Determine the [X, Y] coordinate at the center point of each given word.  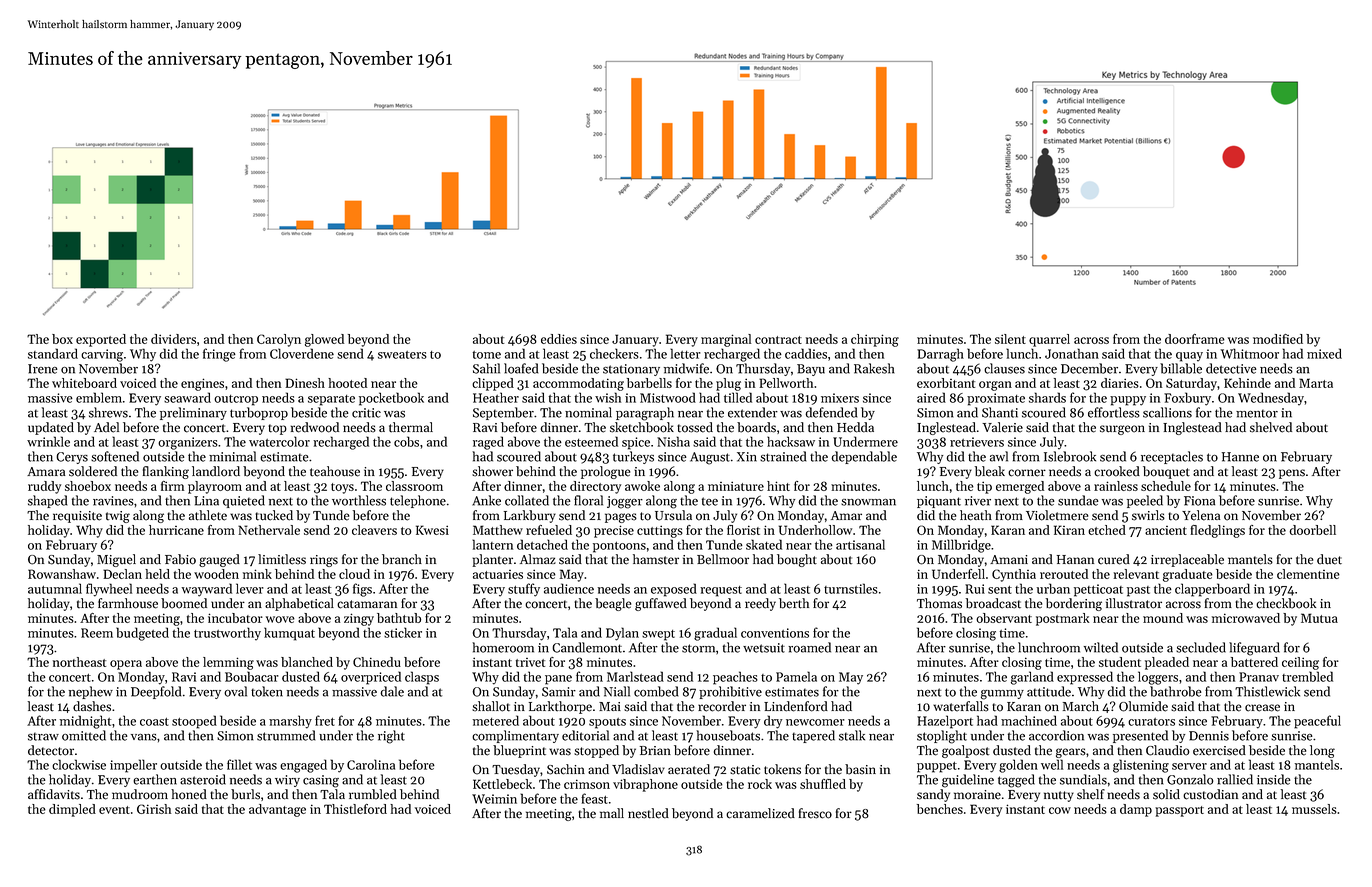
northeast [79, 662]
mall [612, 813]
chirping [875, 340]
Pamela [796, 676]
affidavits [54, 794]
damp [1136, 810]
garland [1032, 678]
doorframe [1195, 339]
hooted [347, 383]
